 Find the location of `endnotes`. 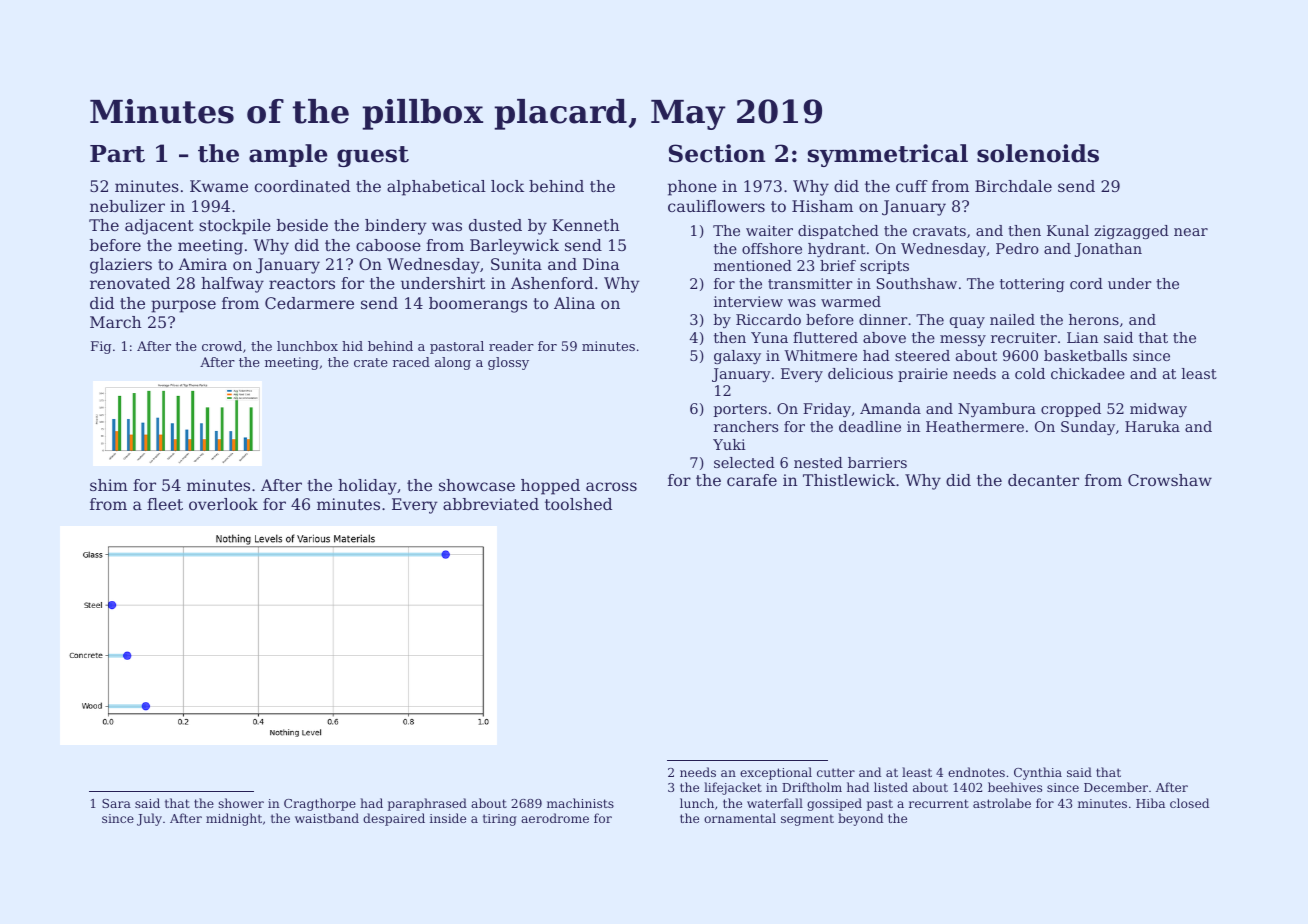

endnotes is located at coordinates (976, 772).
